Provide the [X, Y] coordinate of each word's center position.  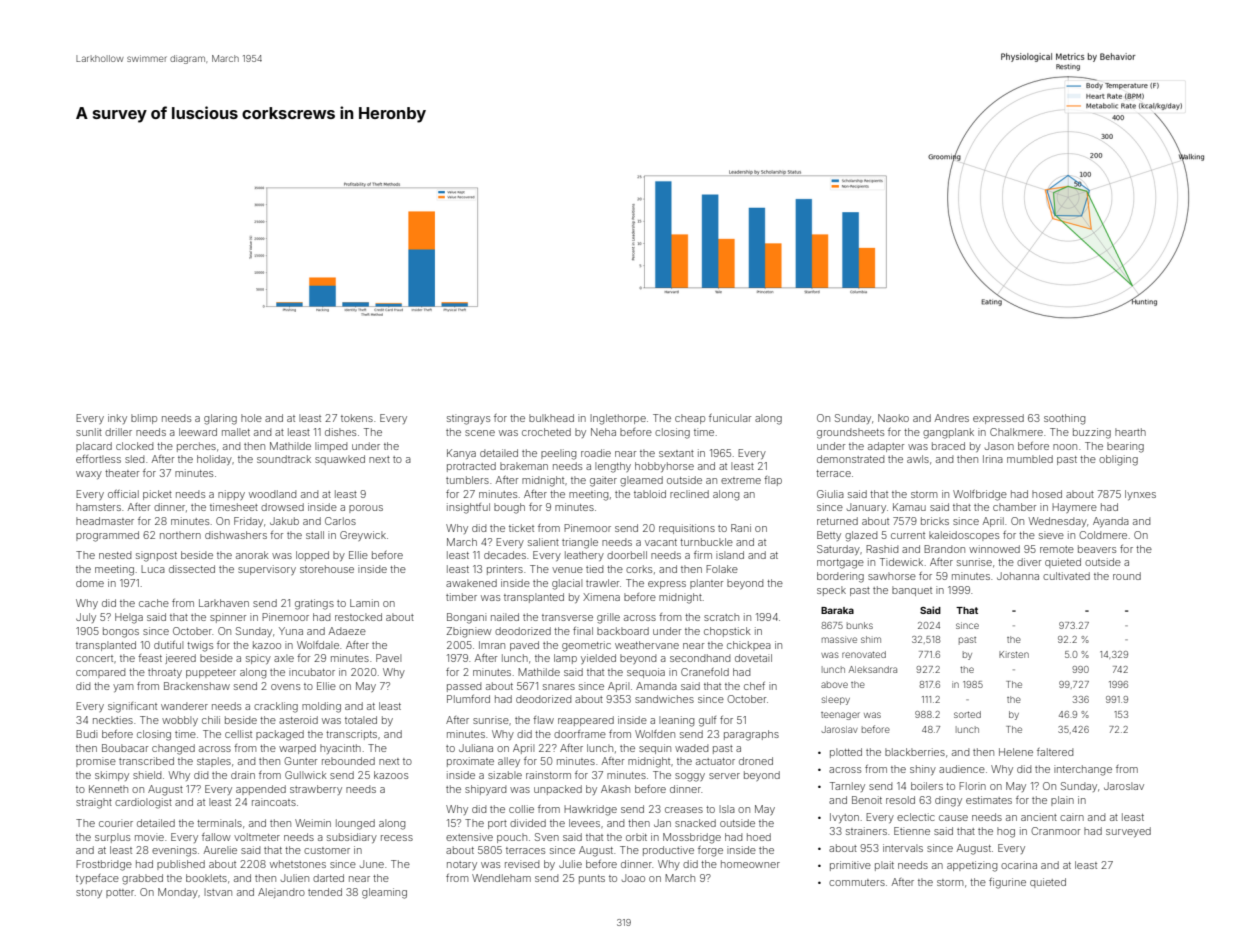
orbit [636, 837]
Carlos [340, 521]
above [834, 684]
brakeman [524, 466]
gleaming [384, 893]
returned [837, 521]
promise [96, 762]
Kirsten [1014, 654]
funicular [730, 418]
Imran [492, 645]
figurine [1007, 883]
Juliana [476, 748]
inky [117, 419]
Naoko [893, 418]
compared [100, 673]
